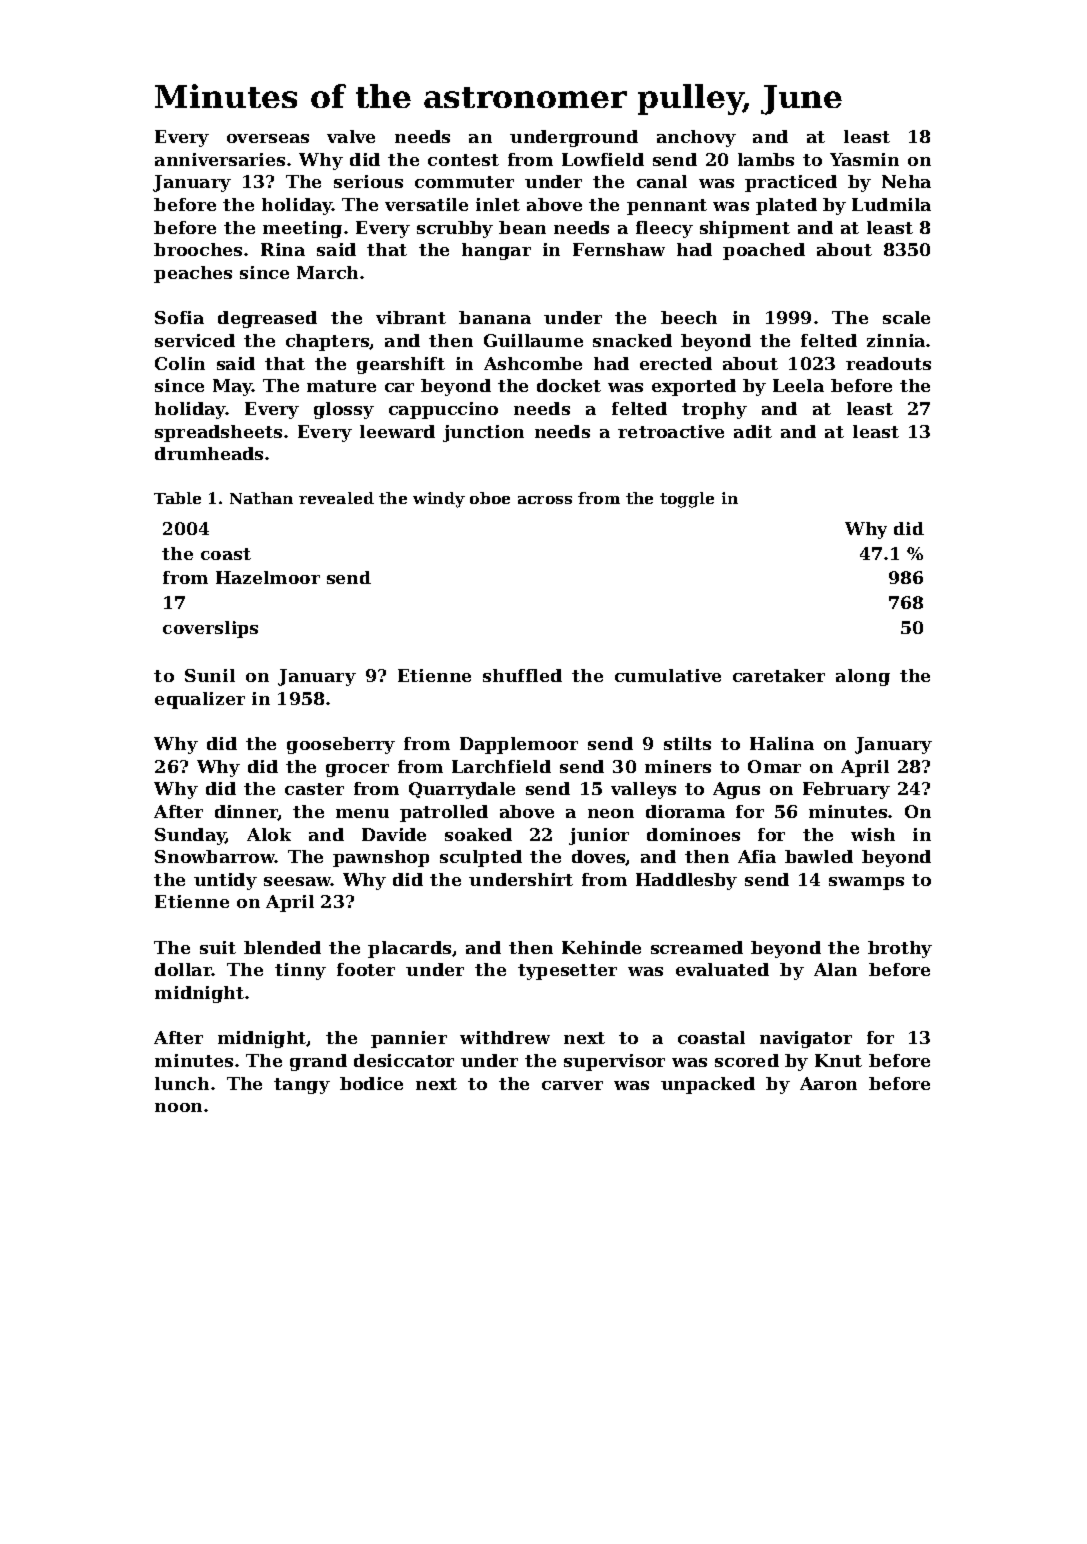 Image resolution: width=1087 pixels, height=1544 pixels. What do you see at coordinates (268, 577) in the page?
I see `Hazelmoor` at bounding box center [268, 577].
